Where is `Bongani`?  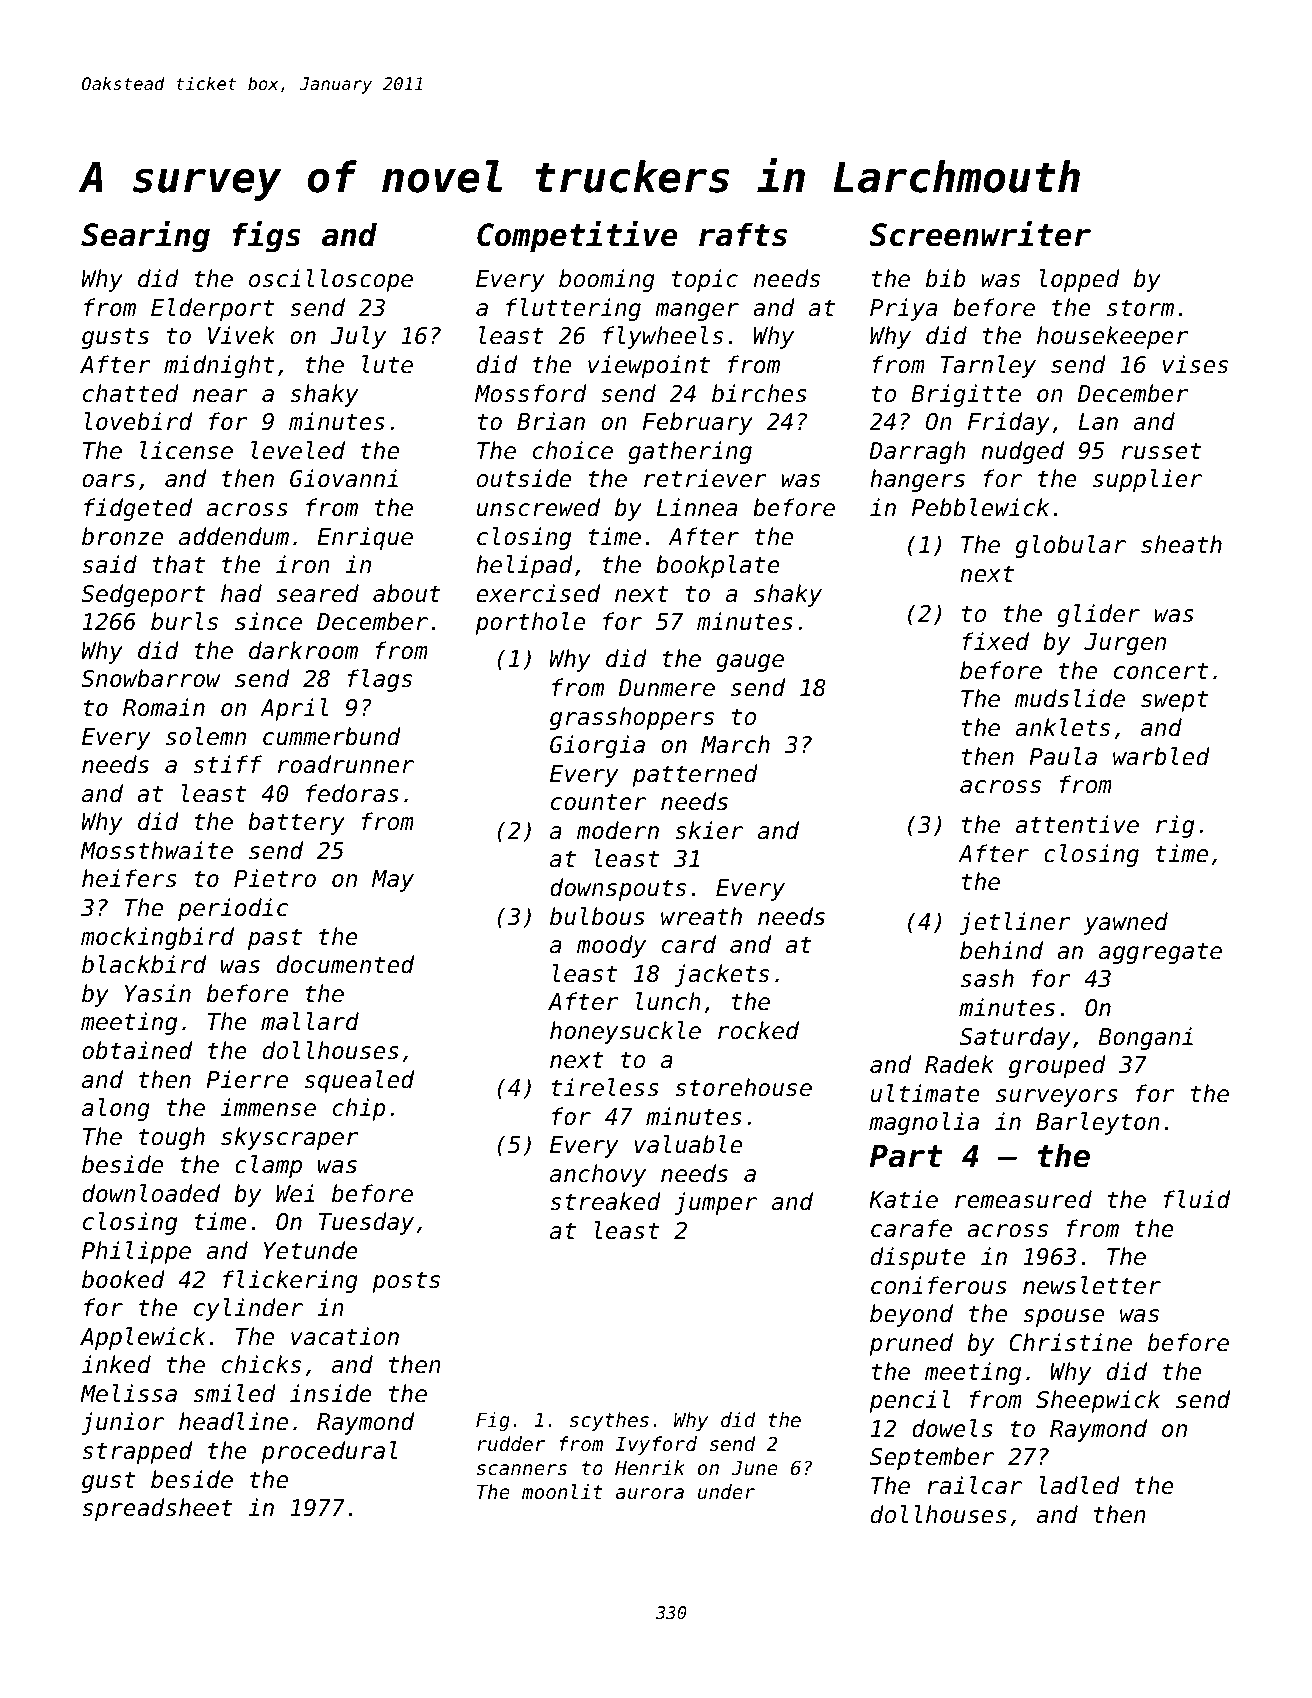
Bongani is located at coordinates (1145, 1038).
